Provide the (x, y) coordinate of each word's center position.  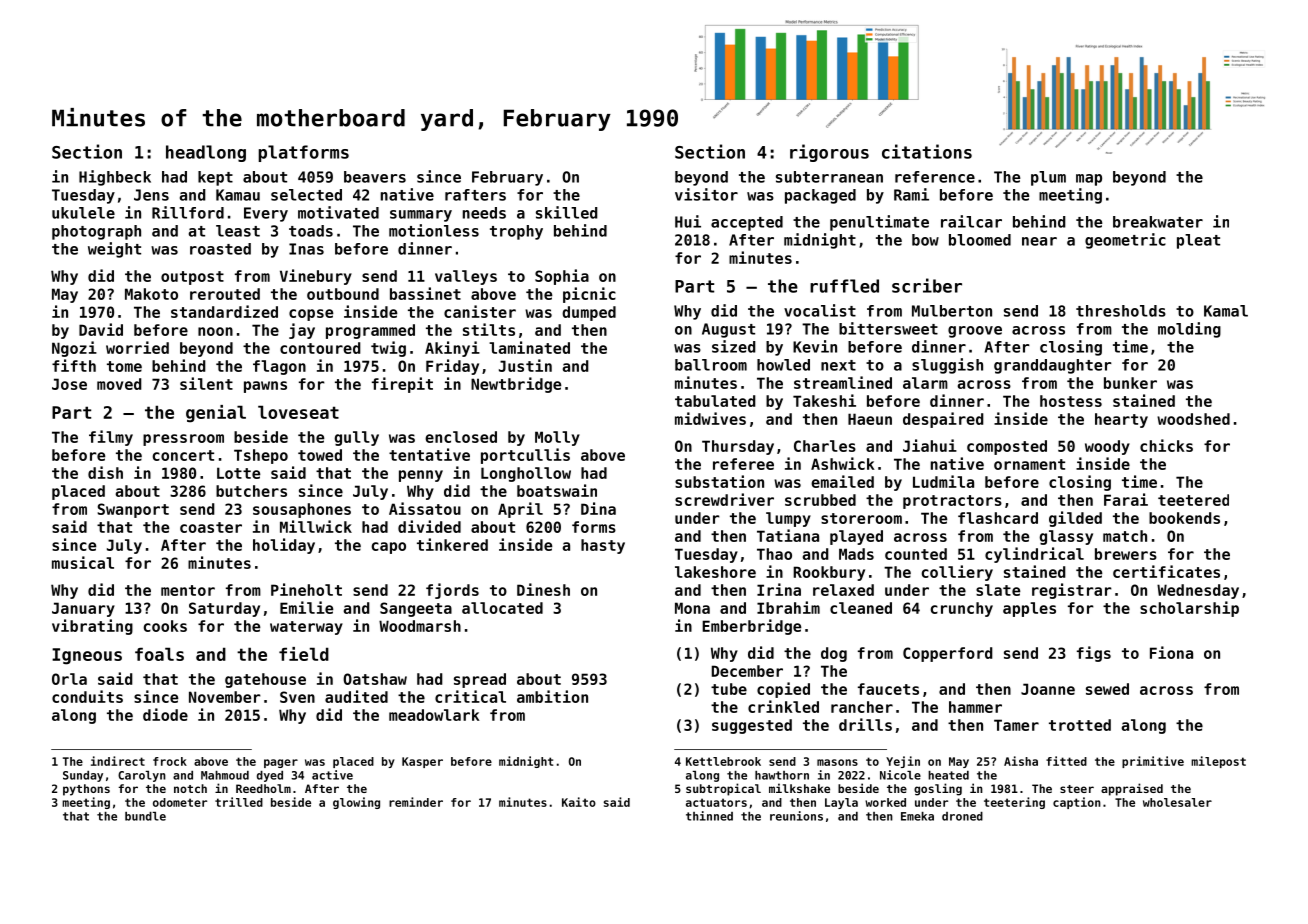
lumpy (788, 519)
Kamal (1226, 311)
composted (1007, 447)
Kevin (815, 346)
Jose (69, 384)
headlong (206, 153)
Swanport (133, 510)
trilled (239, 802)
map (1089, 180)
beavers (375, 177)
